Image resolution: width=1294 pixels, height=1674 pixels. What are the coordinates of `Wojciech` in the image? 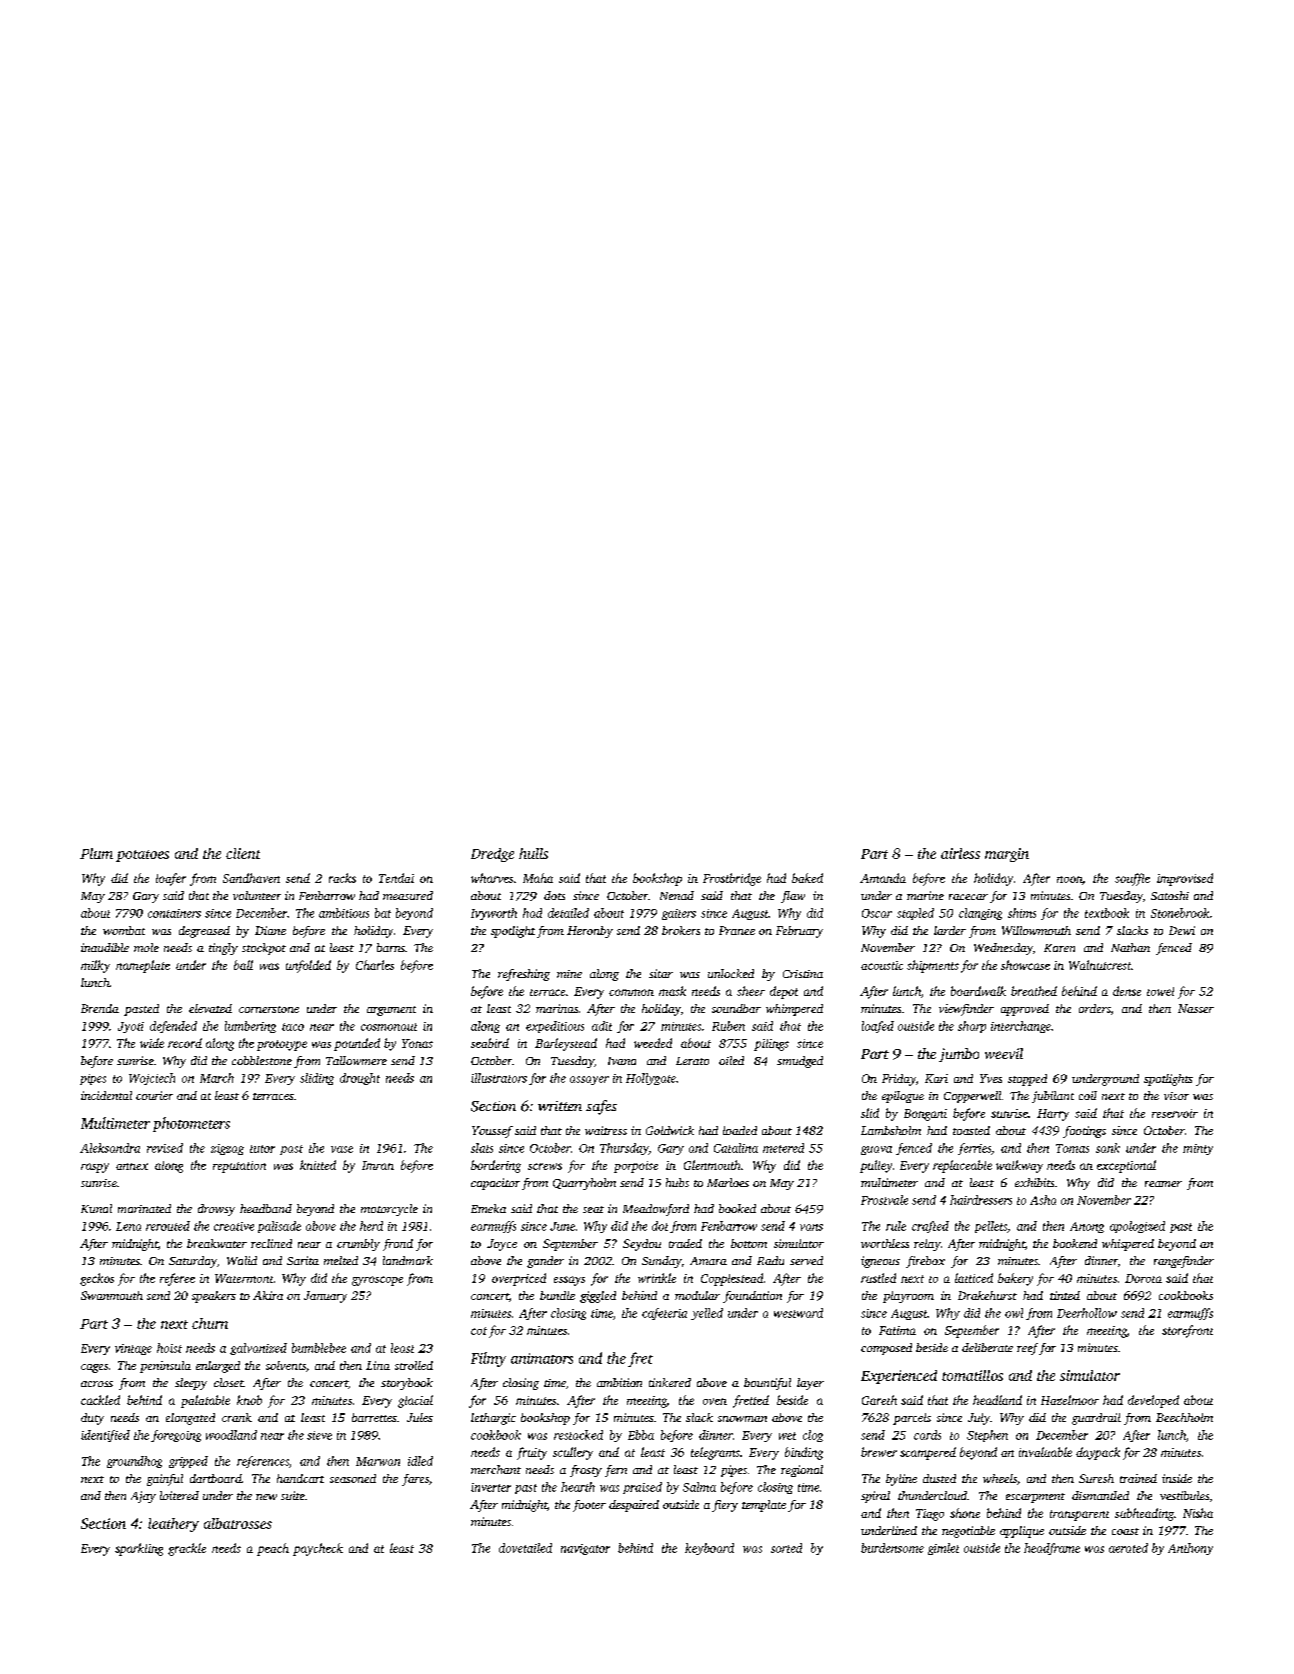 It's located at (152, 1079).
